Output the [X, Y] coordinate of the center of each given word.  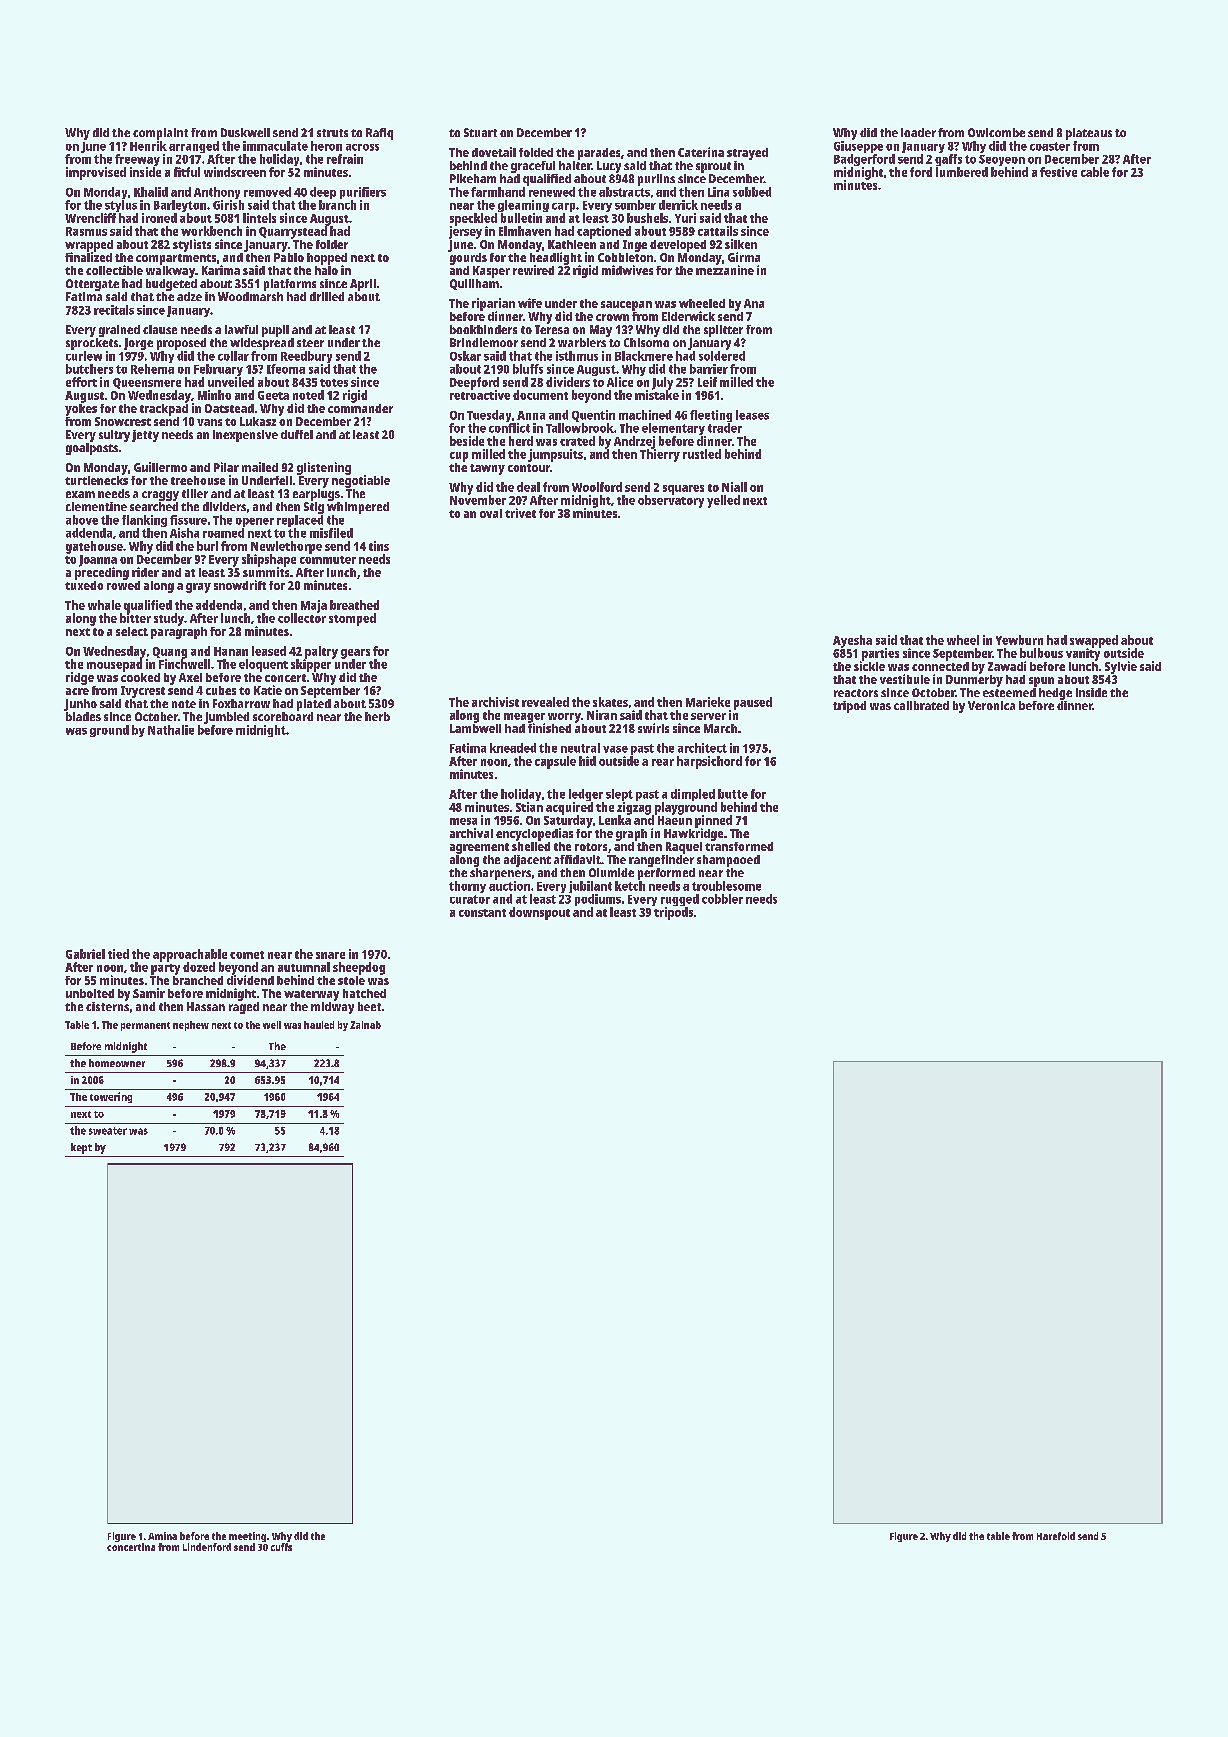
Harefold [1056, 1536]
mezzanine [725, 270]
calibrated [921, 705]
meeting [247, 1537]
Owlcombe [996, 132]
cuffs [281, 1547]
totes [334, 383]
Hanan [231, 651]
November [478, 500]
